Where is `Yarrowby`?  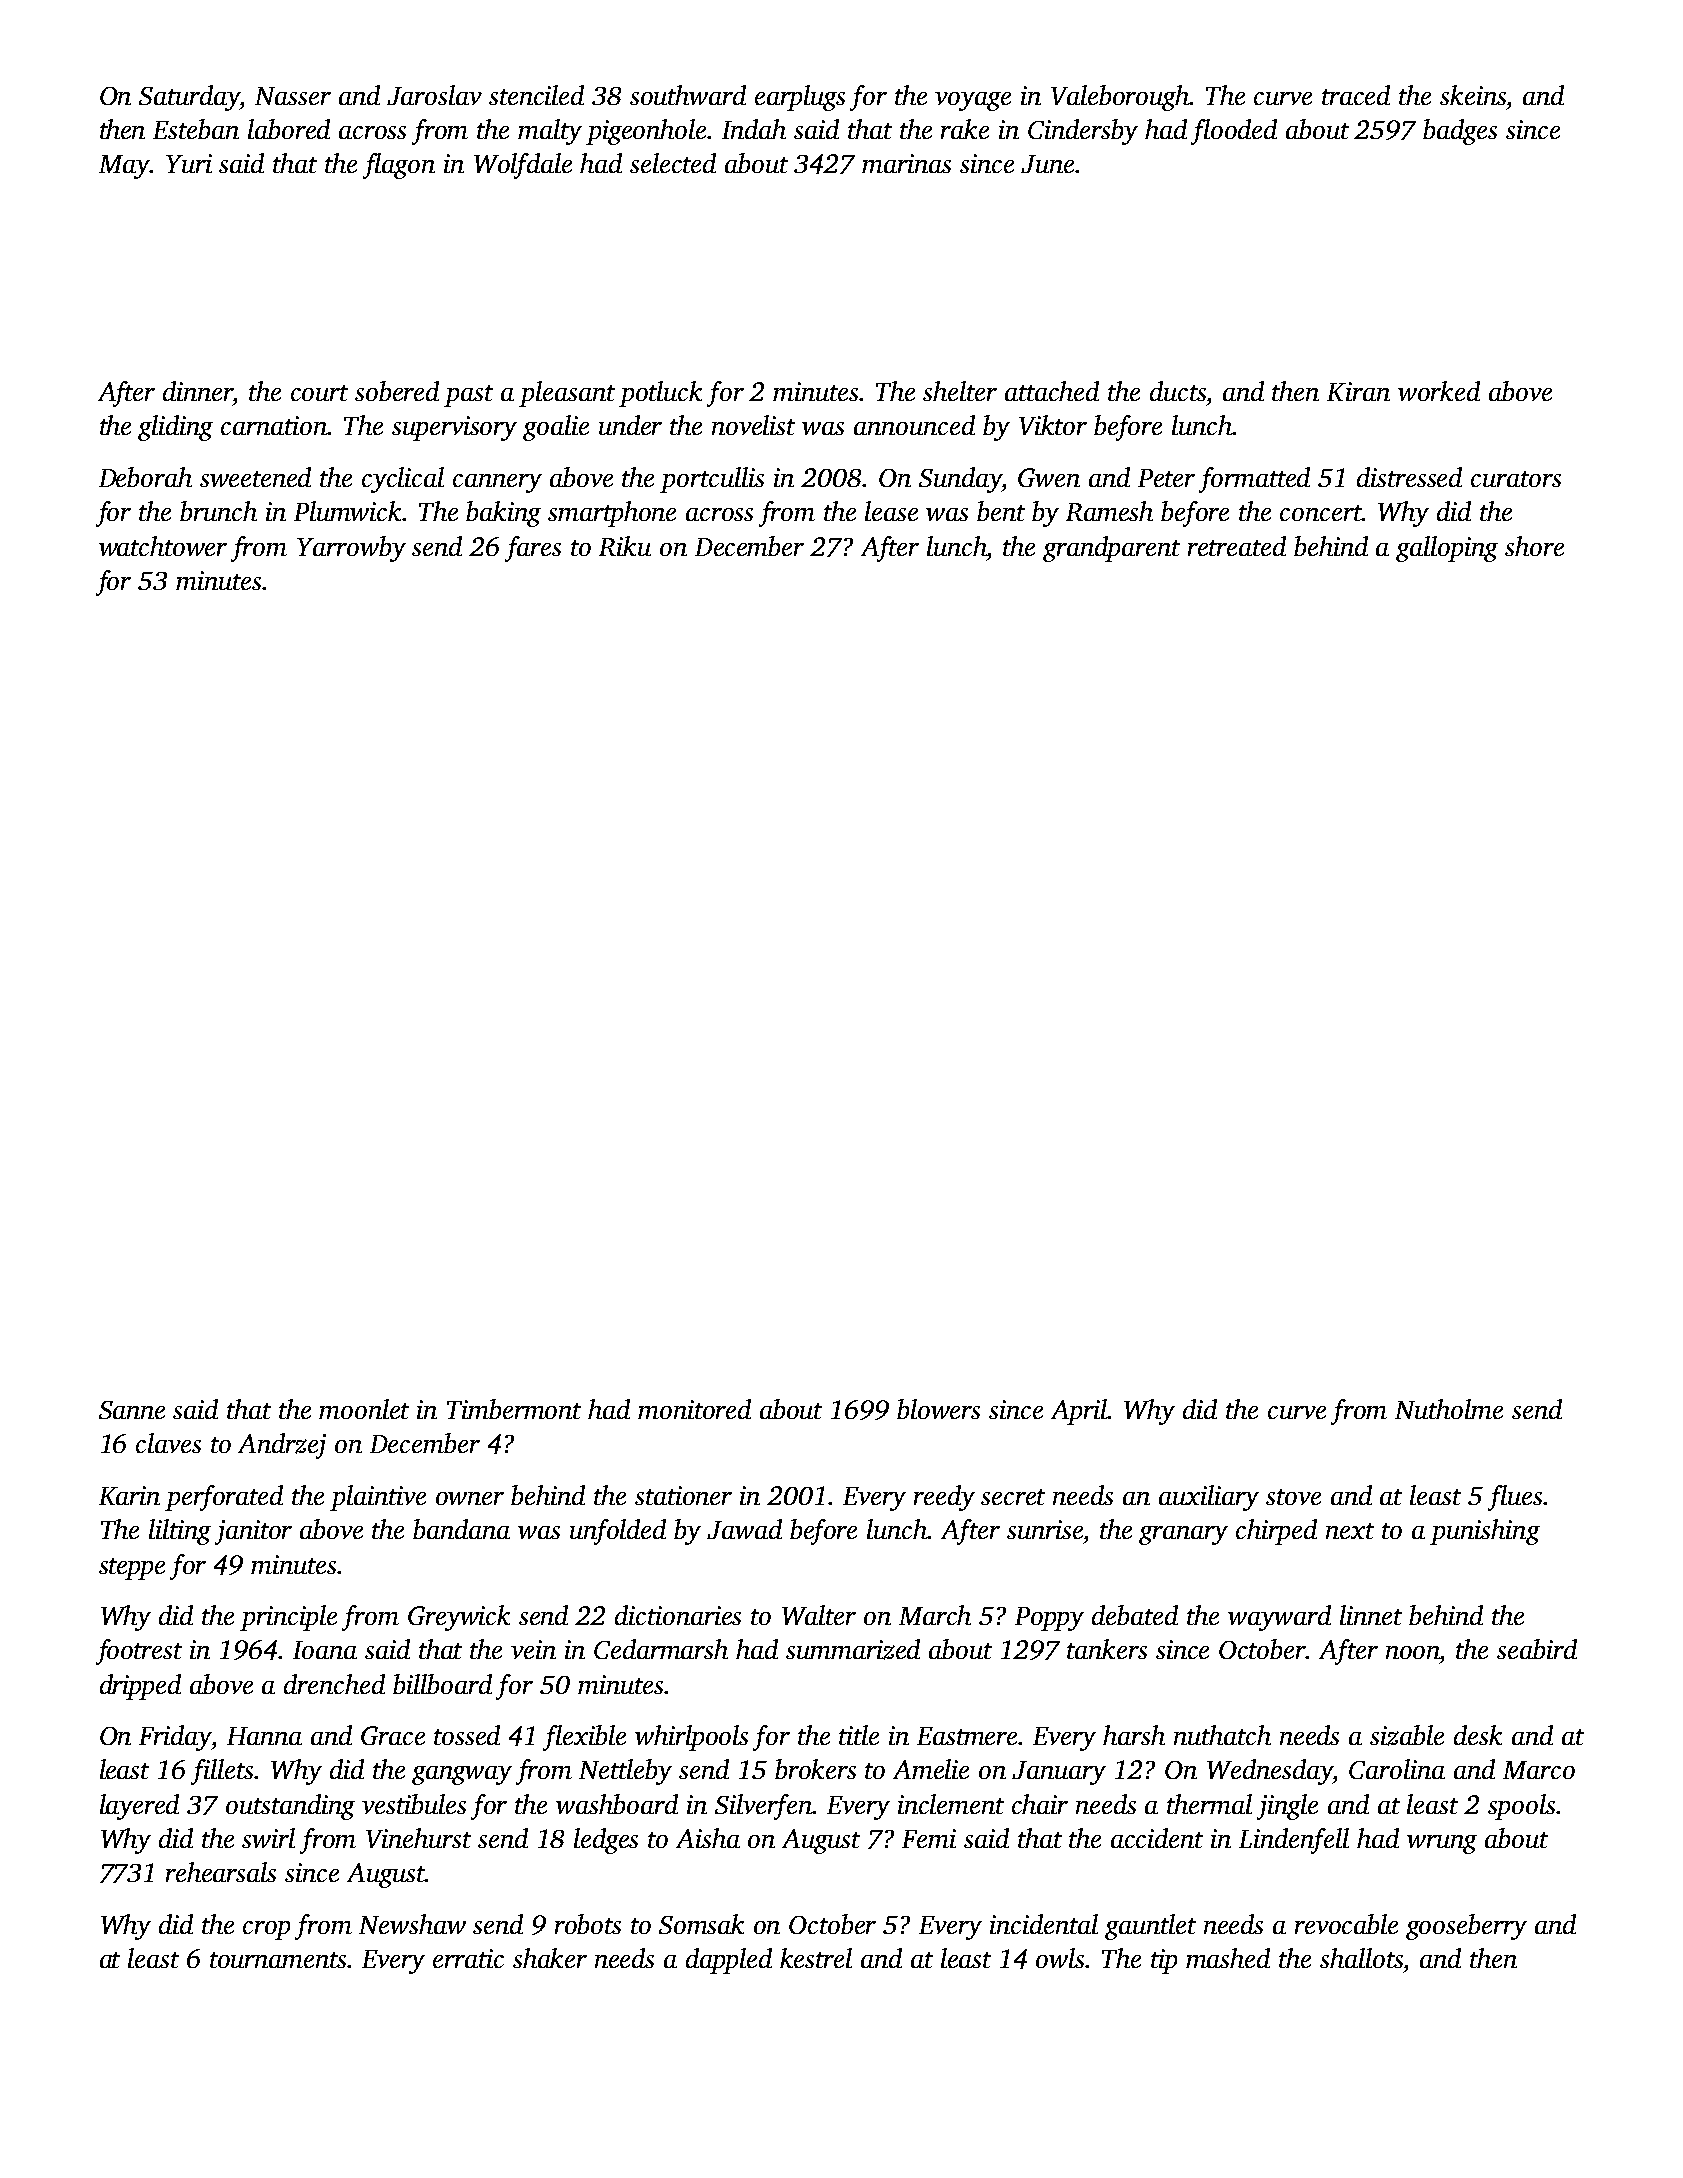
Yarrowby is located at coordinates (351, 549).
